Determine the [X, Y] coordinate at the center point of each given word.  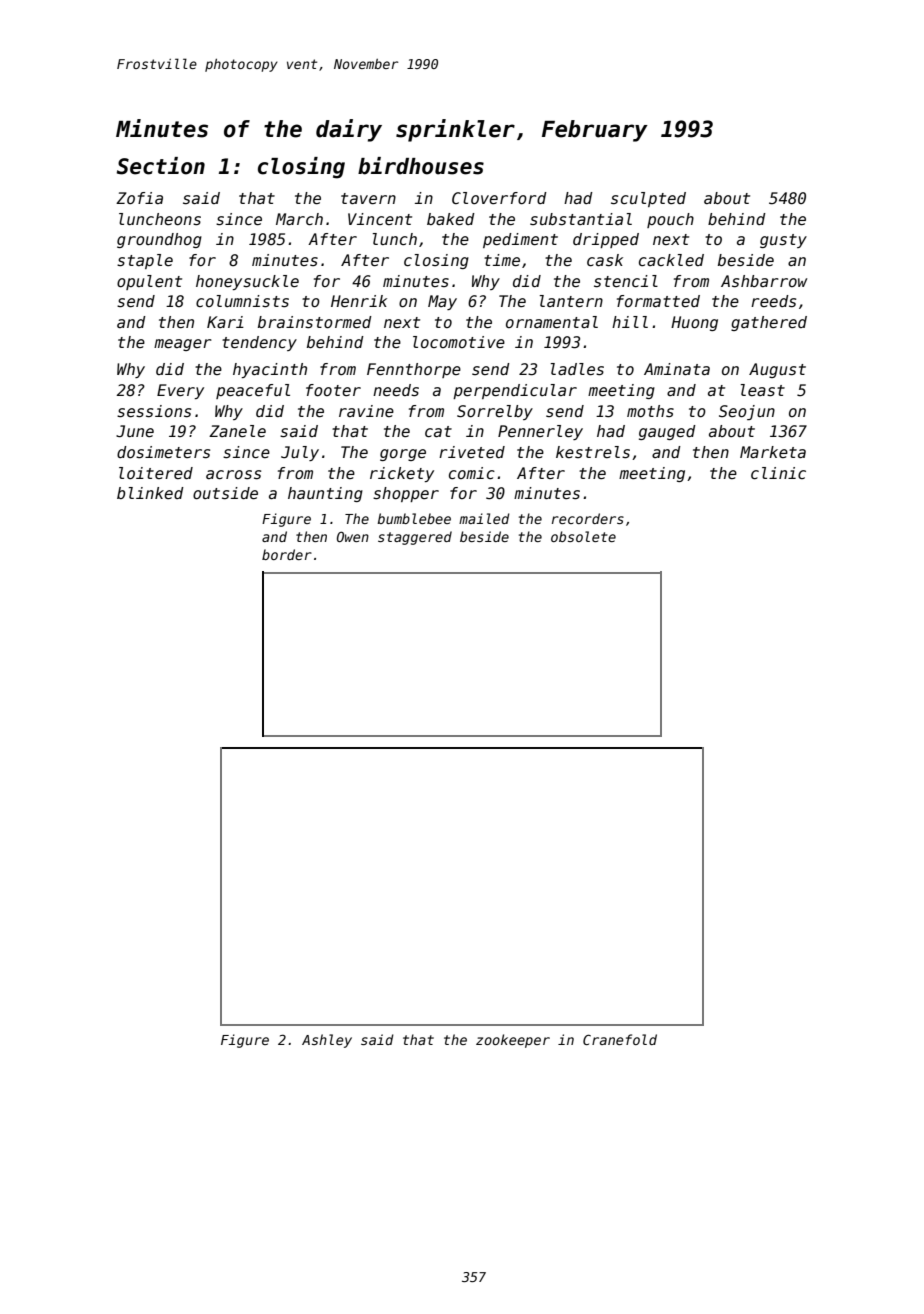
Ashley [327, 1041]
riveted [472, 452]
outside [225, 493]
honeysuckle [247, 282]
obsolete [583, 536]
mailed [484, 518]
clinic [778, 473]
